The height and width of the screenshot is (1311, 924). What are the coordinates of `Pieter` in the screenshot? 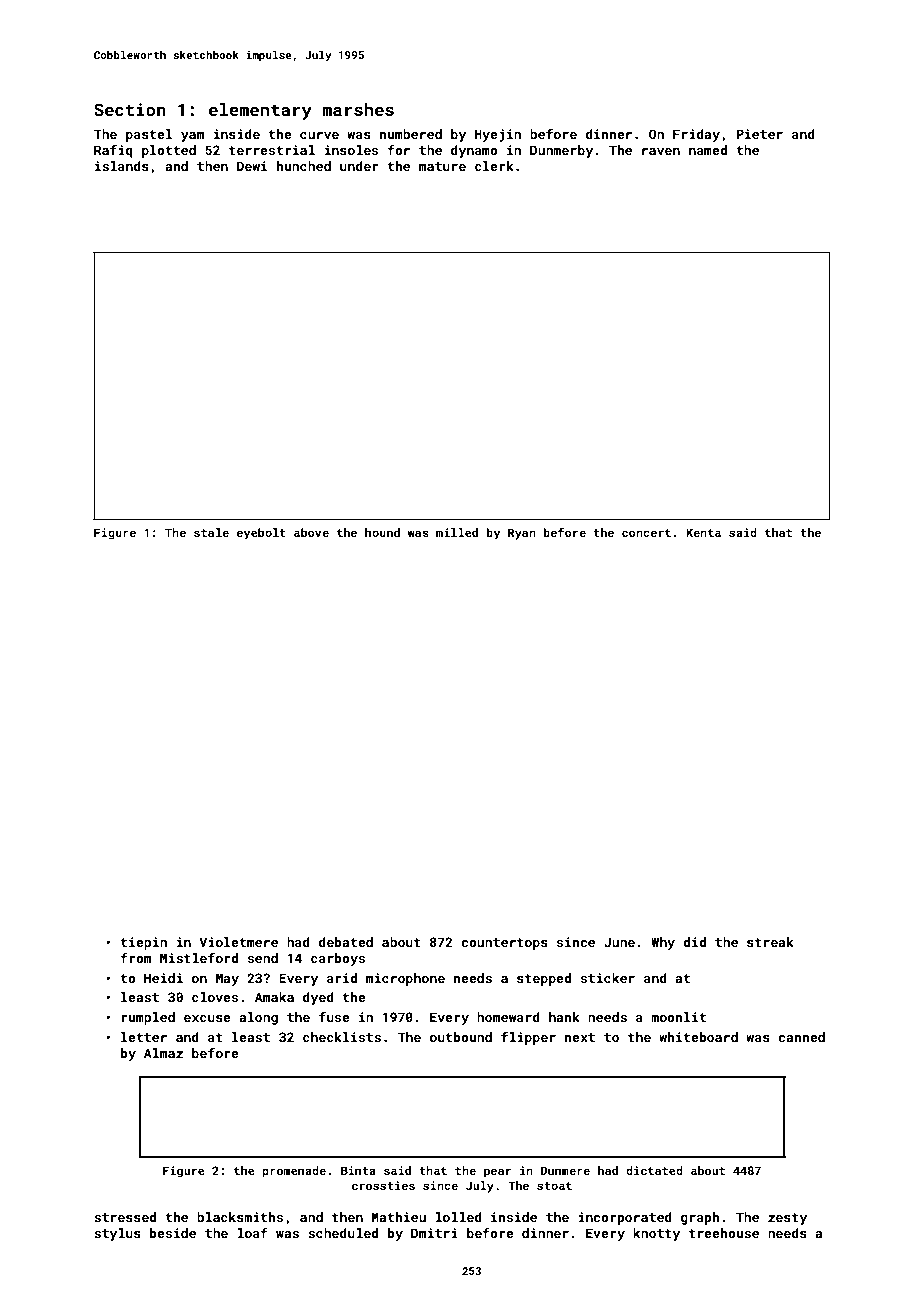 It's located at (760, 134).
